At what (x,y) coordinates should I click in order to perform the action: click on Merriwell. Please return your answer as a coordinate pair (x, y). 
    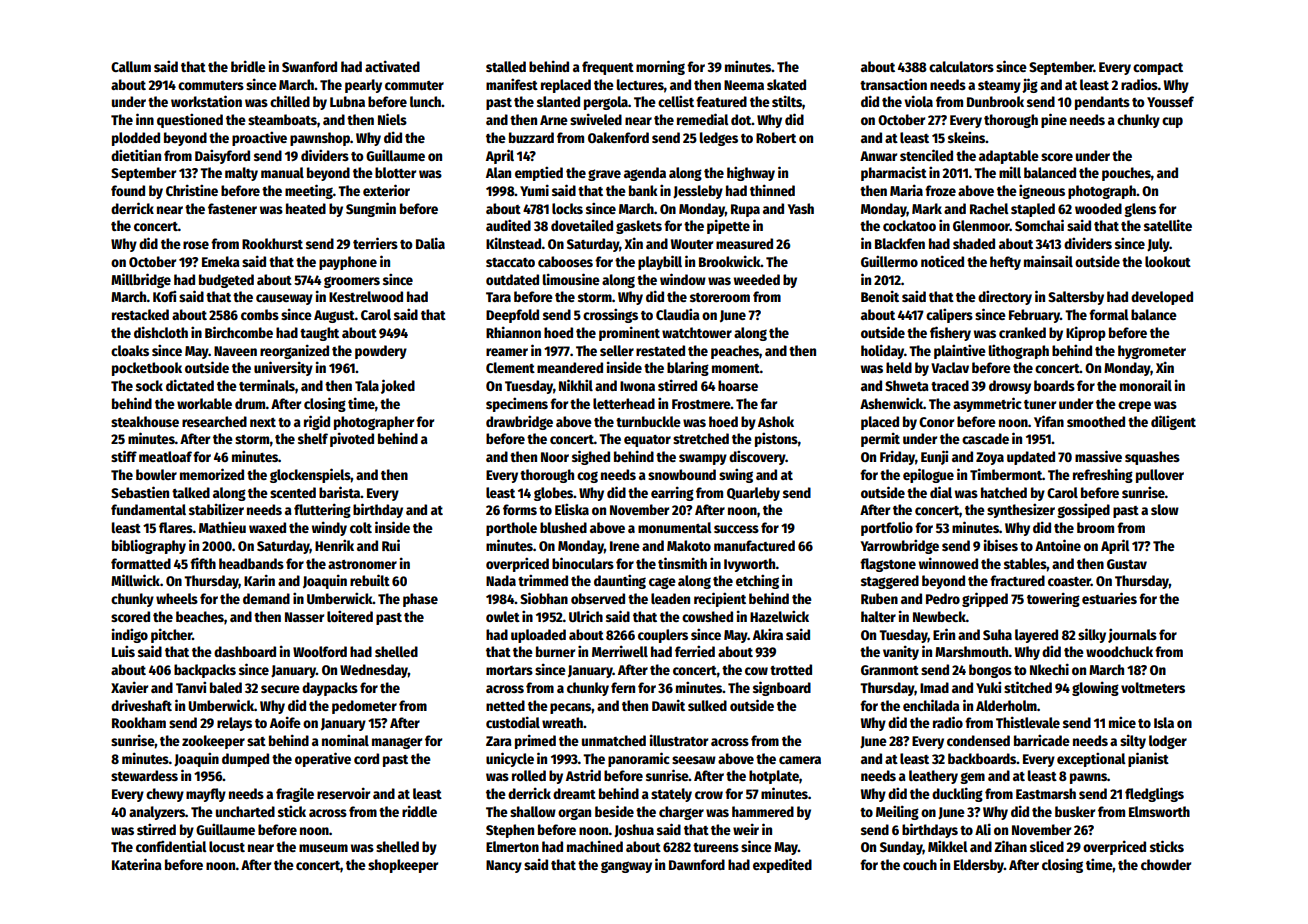
    Looking at the image, I should click on (620, 651).
